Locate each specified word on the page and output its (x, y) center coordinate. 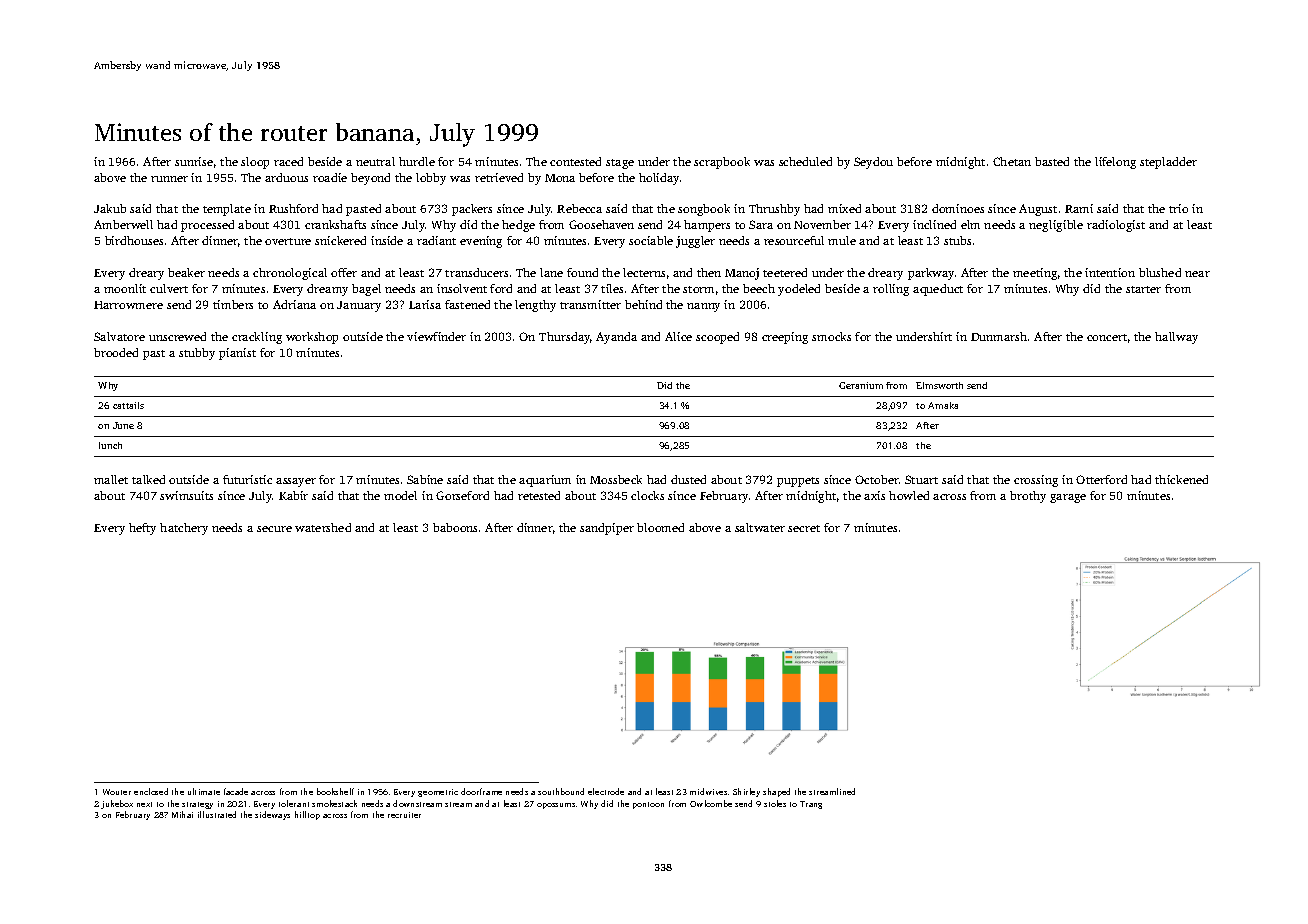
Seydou (873, 163)
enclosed (151, 791)
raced (288, 161)
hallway (1176, 338)
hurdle (417, 161)
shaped (776, 792)
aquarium (545, 481)
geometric (438, 793)
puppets (798, 482)
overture (288, 241)
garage (1068, 498)
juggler (695, 242)
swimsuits (186, 495)
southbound (561, 791)
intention (1110, 272)
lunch (110, 445)
